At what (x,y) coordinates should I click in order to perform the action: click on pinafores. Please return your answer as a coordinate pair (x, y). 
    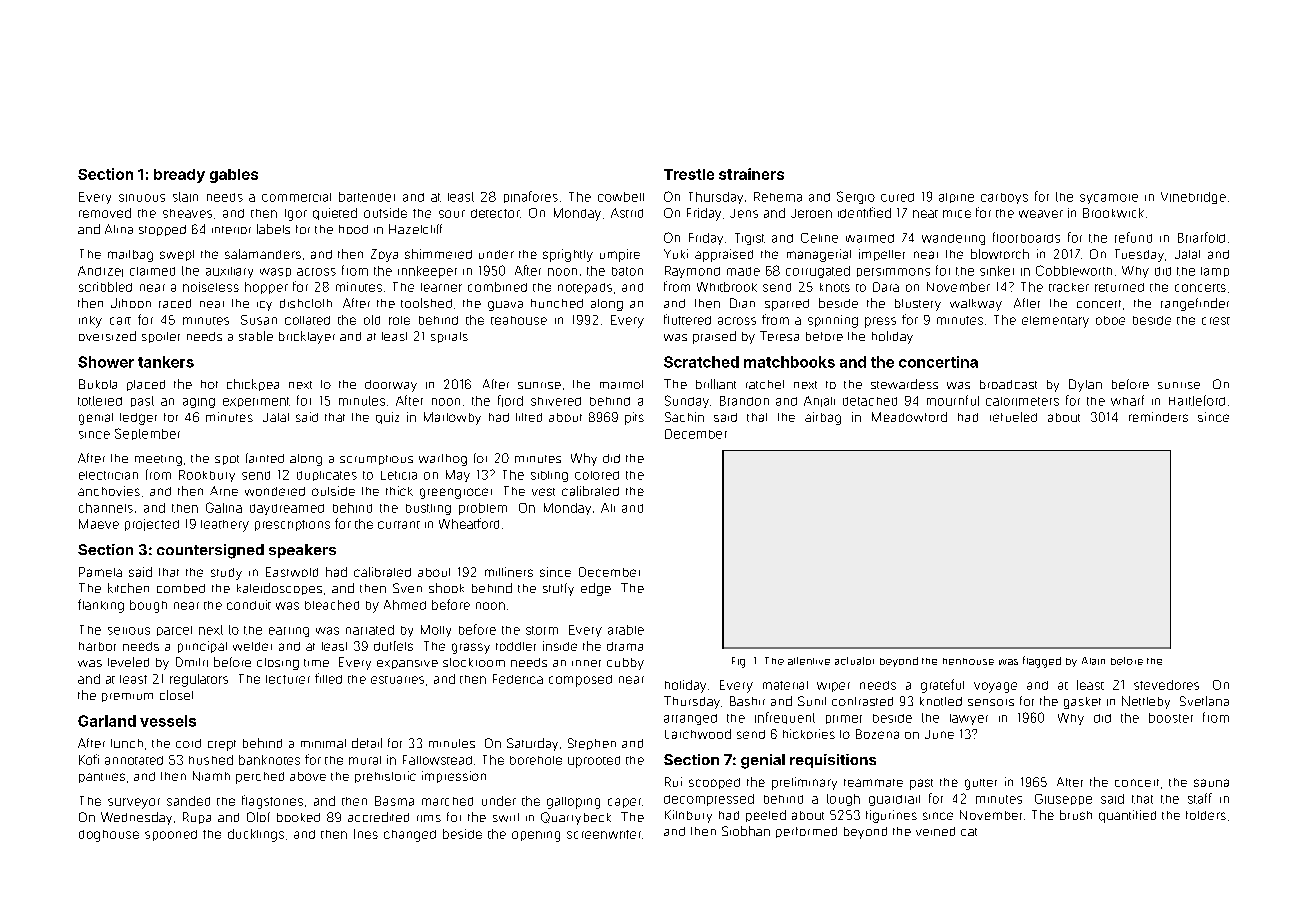
    Looking at the image, I should click on (531, 197).
